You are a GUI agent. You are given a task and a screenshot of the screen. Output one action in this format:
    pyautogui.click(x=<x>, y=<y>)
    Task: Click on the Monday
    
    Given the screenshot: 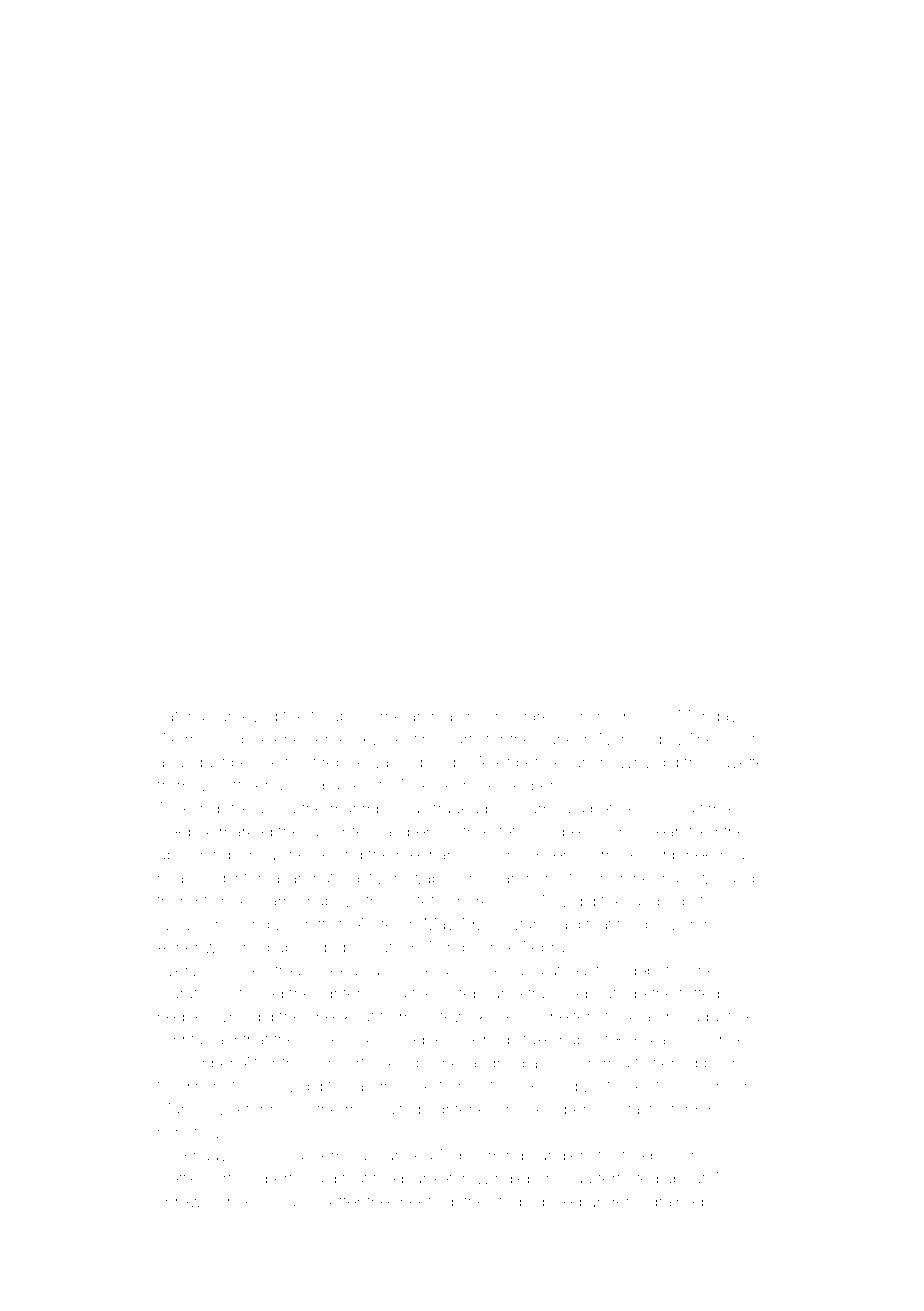 What is the action you would take?
    pyautogui.click(x=708, y=717)
